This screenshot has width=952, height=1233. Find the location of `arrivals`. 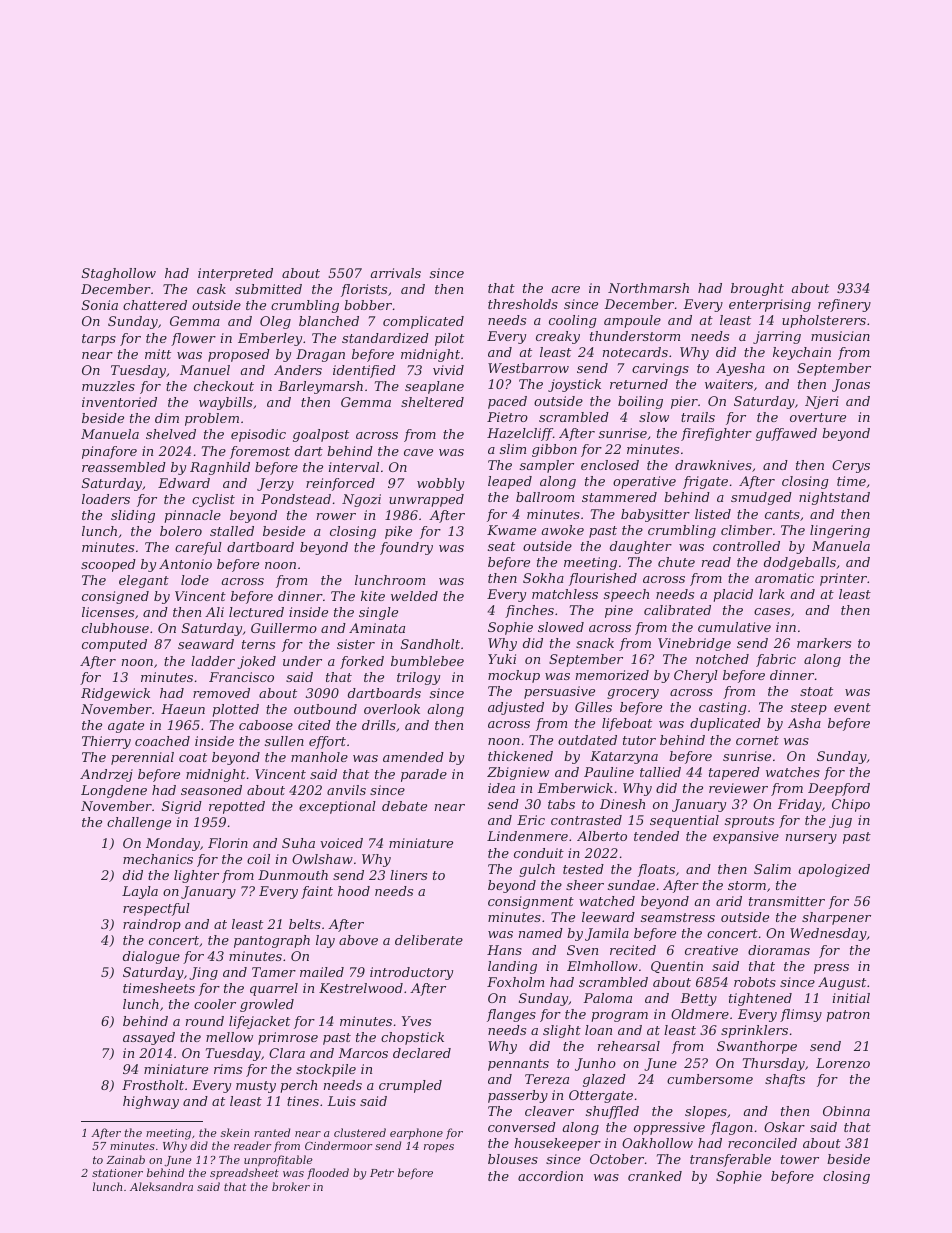

arrivals is located at coordinates (395, 273).
